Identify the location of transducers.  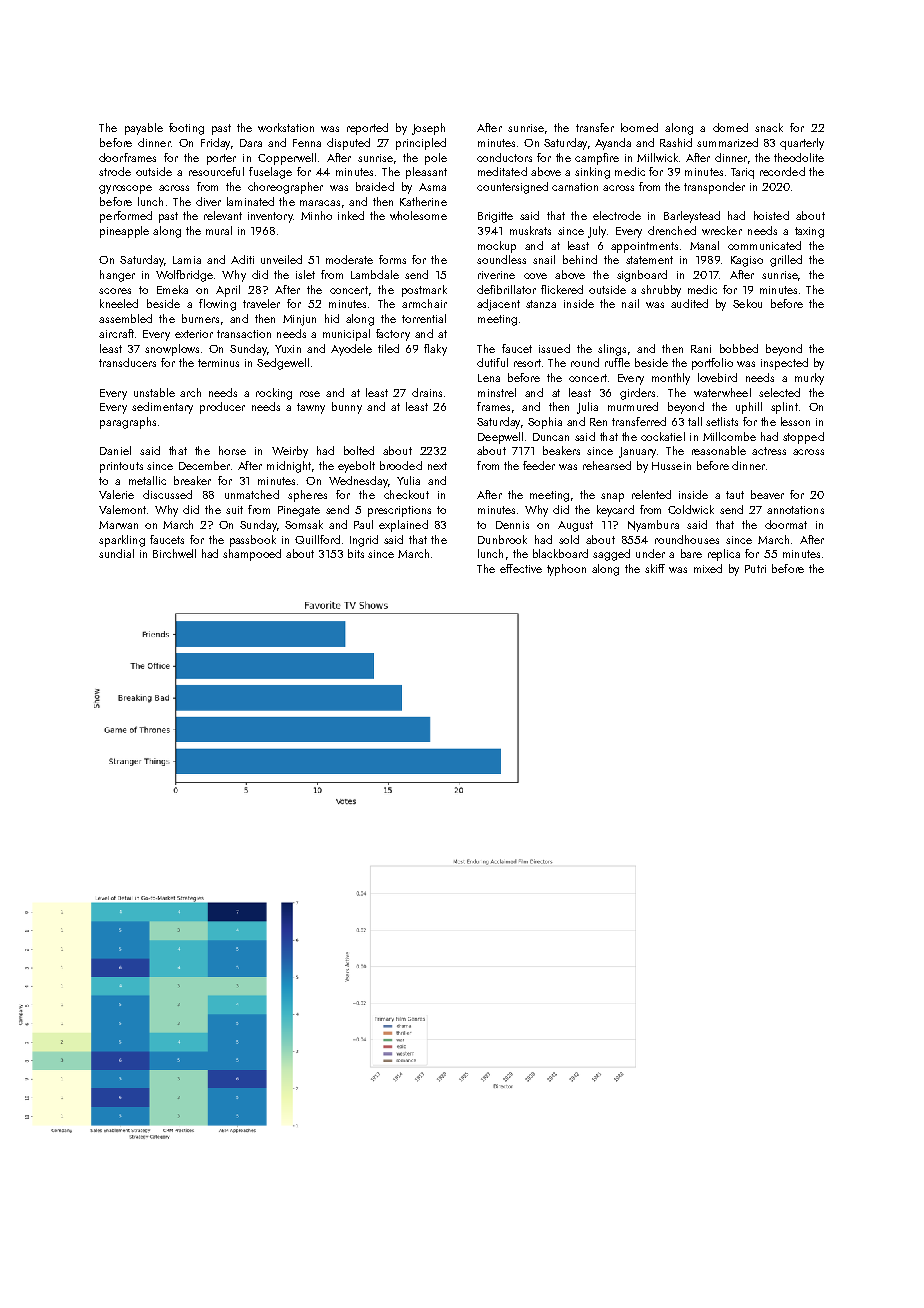
(127, 362).
